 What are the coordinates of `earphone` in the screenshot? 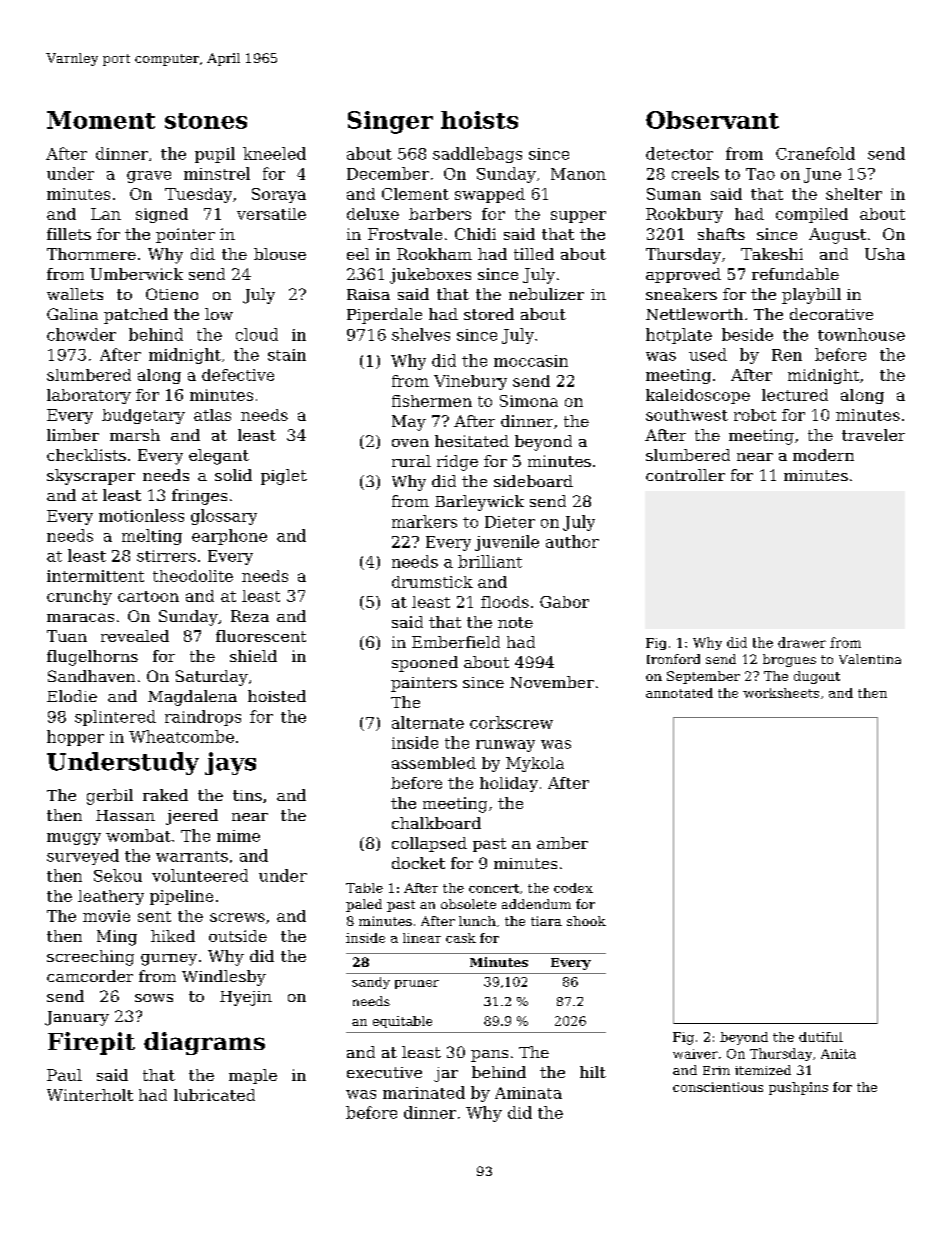 It's located at (229, 537).
